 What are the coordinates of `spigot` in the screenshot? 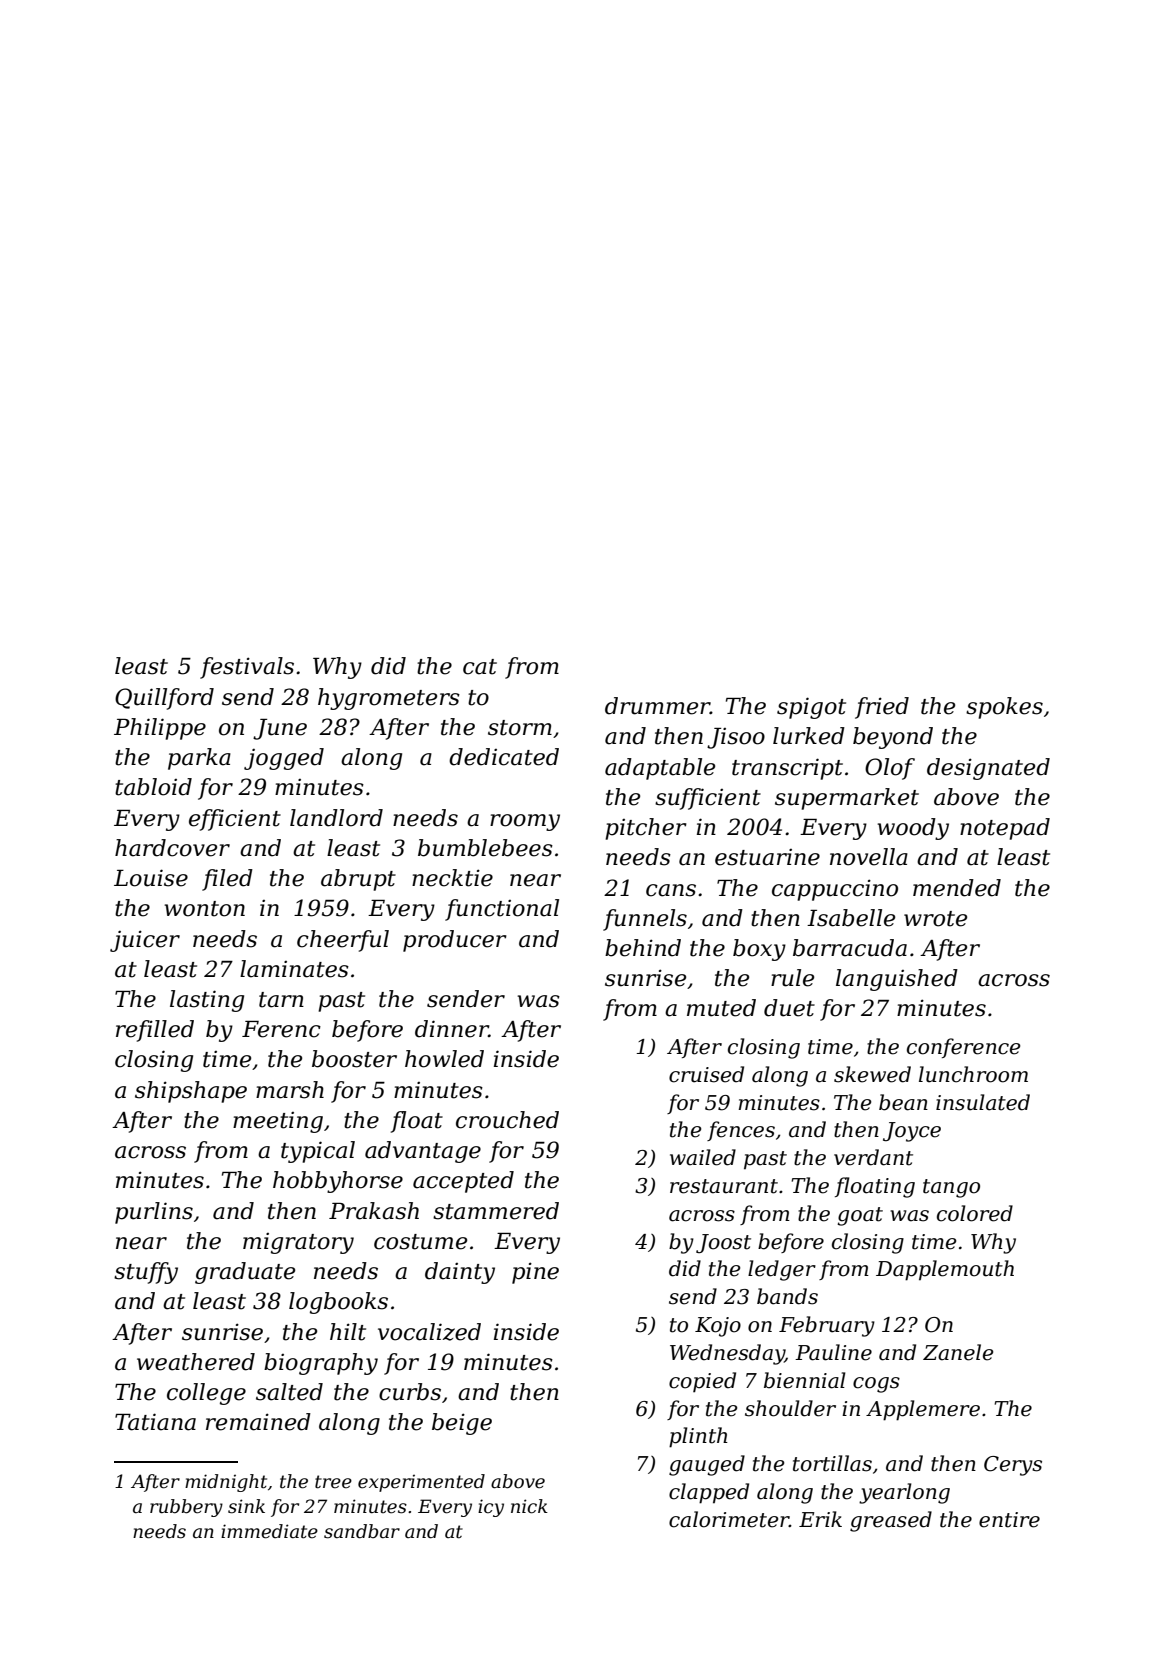 It's located at (811, 708).
